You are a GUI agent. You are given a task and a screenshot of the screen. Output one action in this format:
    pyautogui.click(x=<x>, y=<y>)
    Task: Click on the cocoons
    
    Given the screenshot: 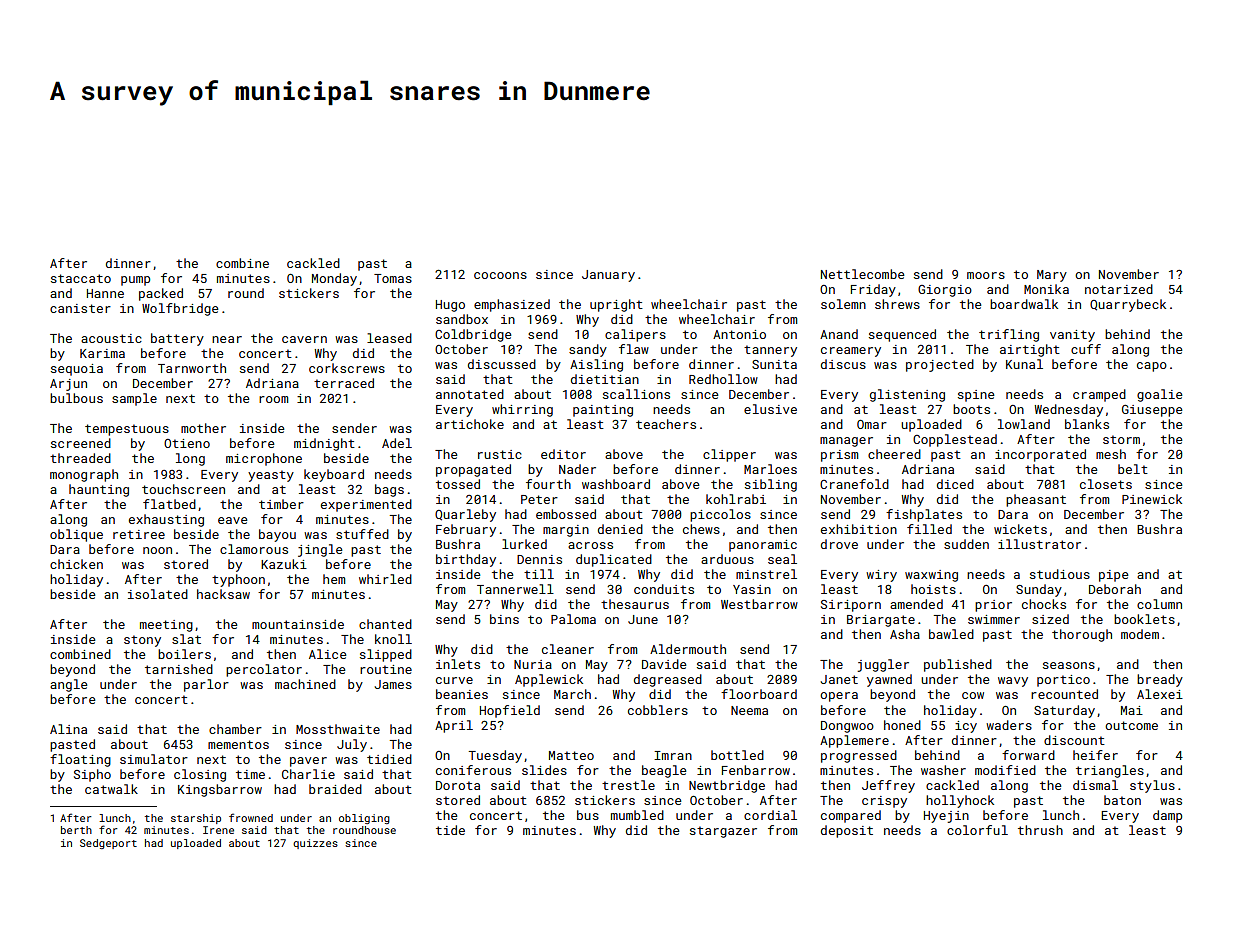 What is the action you would take?
    pyautogui.click(x=500, y=275)
